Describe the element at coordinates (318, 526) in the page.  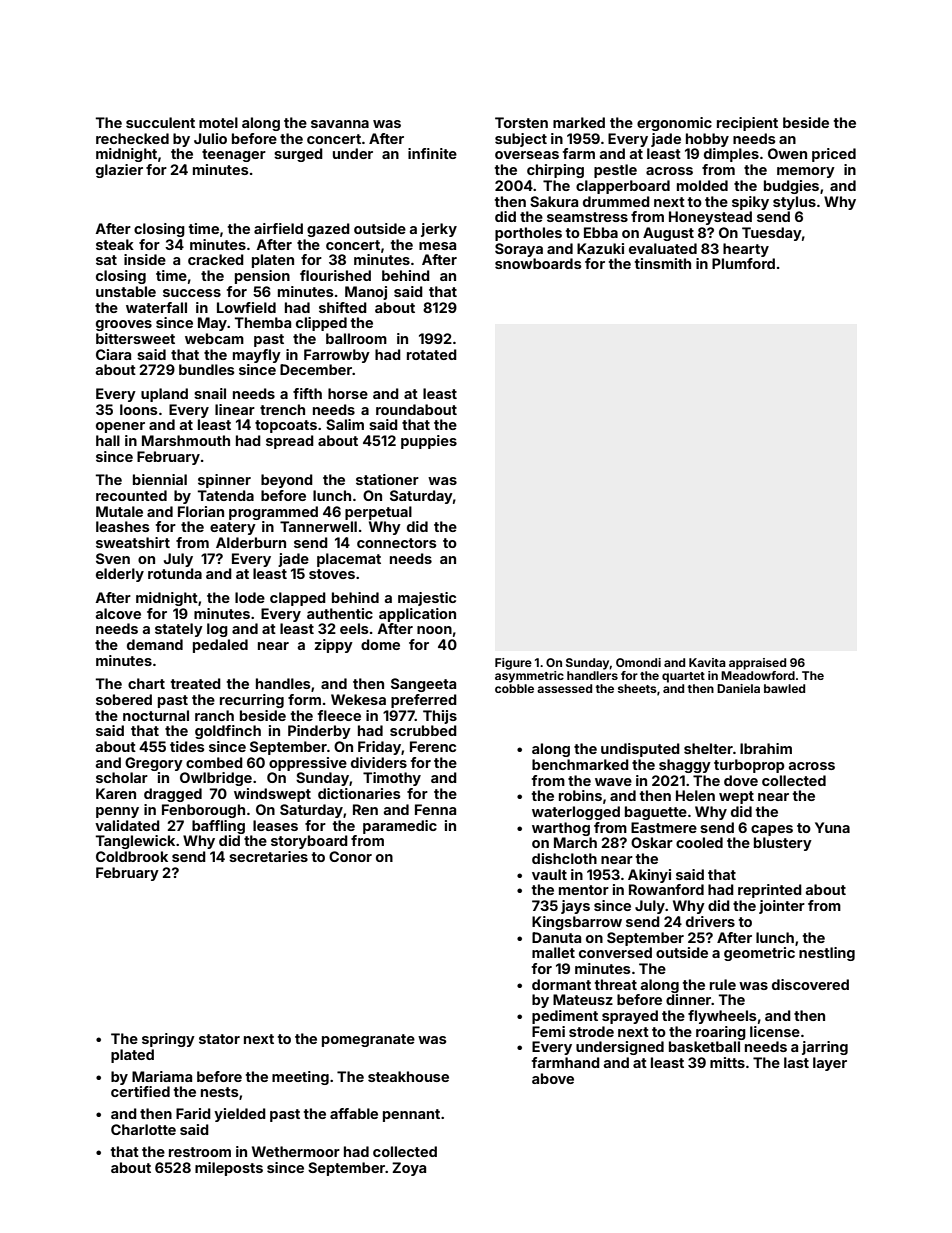
I see `Tannerwell` at that location.
